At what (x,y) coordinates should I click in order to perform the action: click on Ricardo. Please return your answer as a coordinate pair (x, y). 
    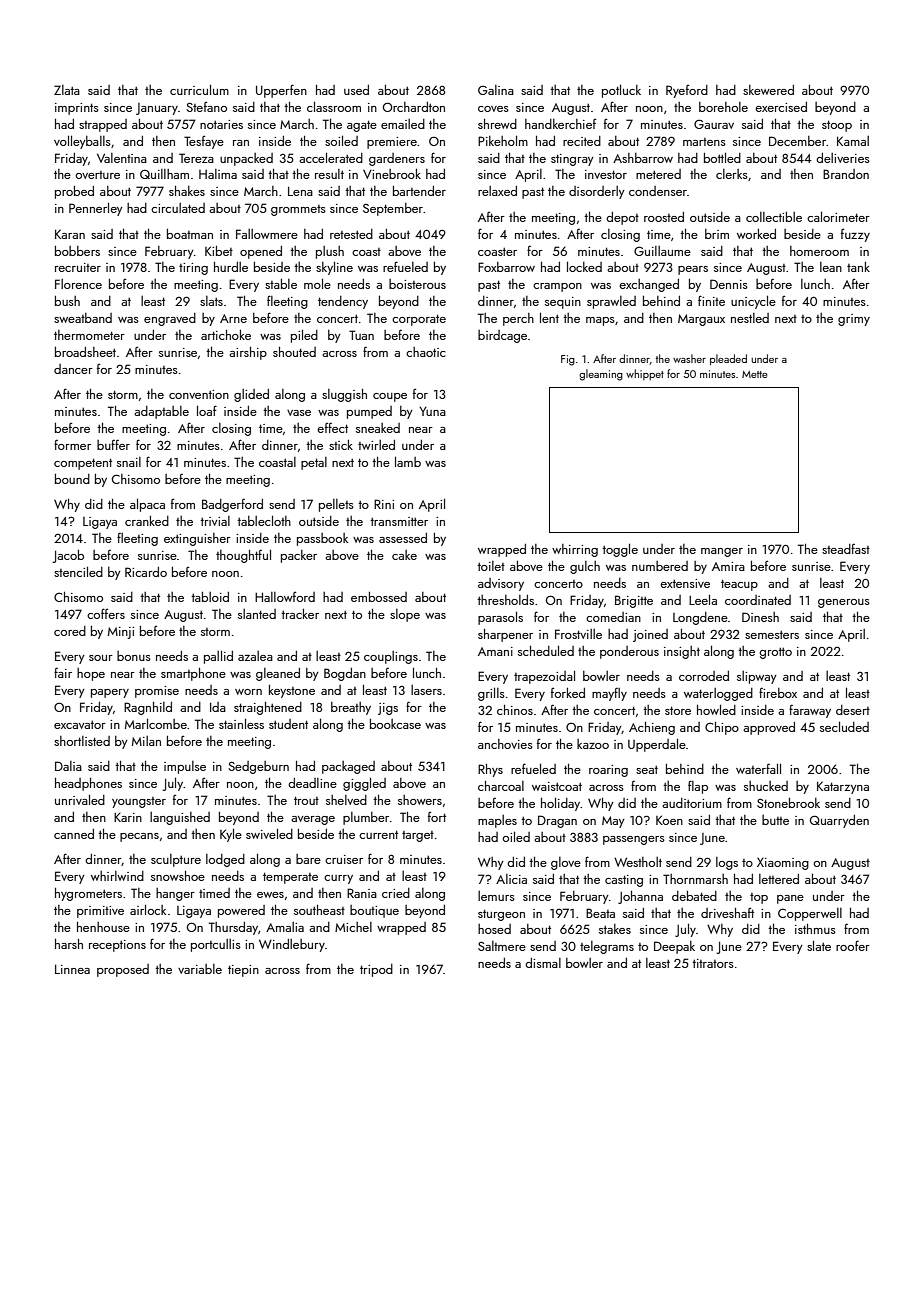
    Looking at the image, I should click on (146, 572).
